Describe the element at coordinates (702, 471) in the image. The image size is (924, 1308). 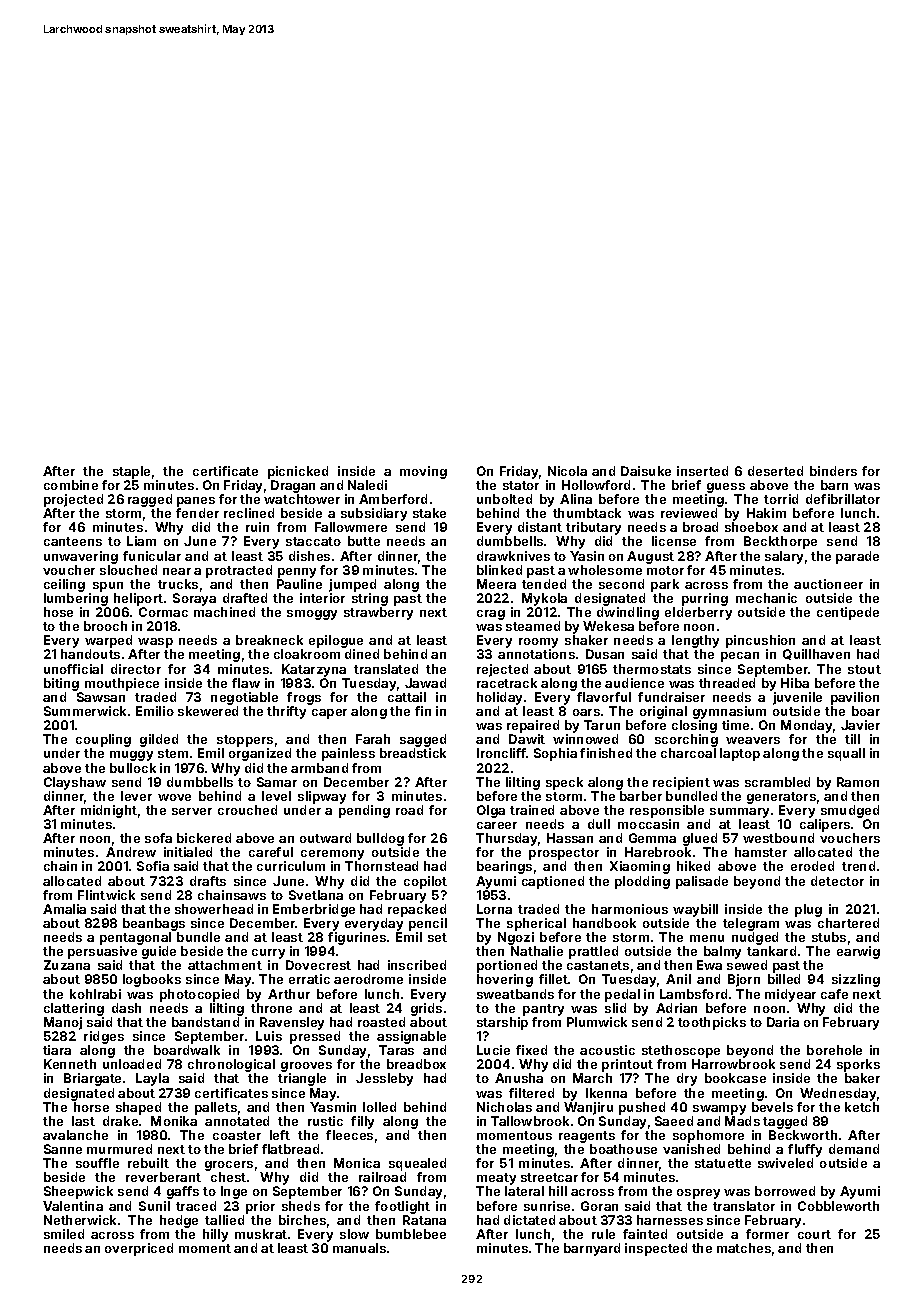
I see `inserted` at that location.
